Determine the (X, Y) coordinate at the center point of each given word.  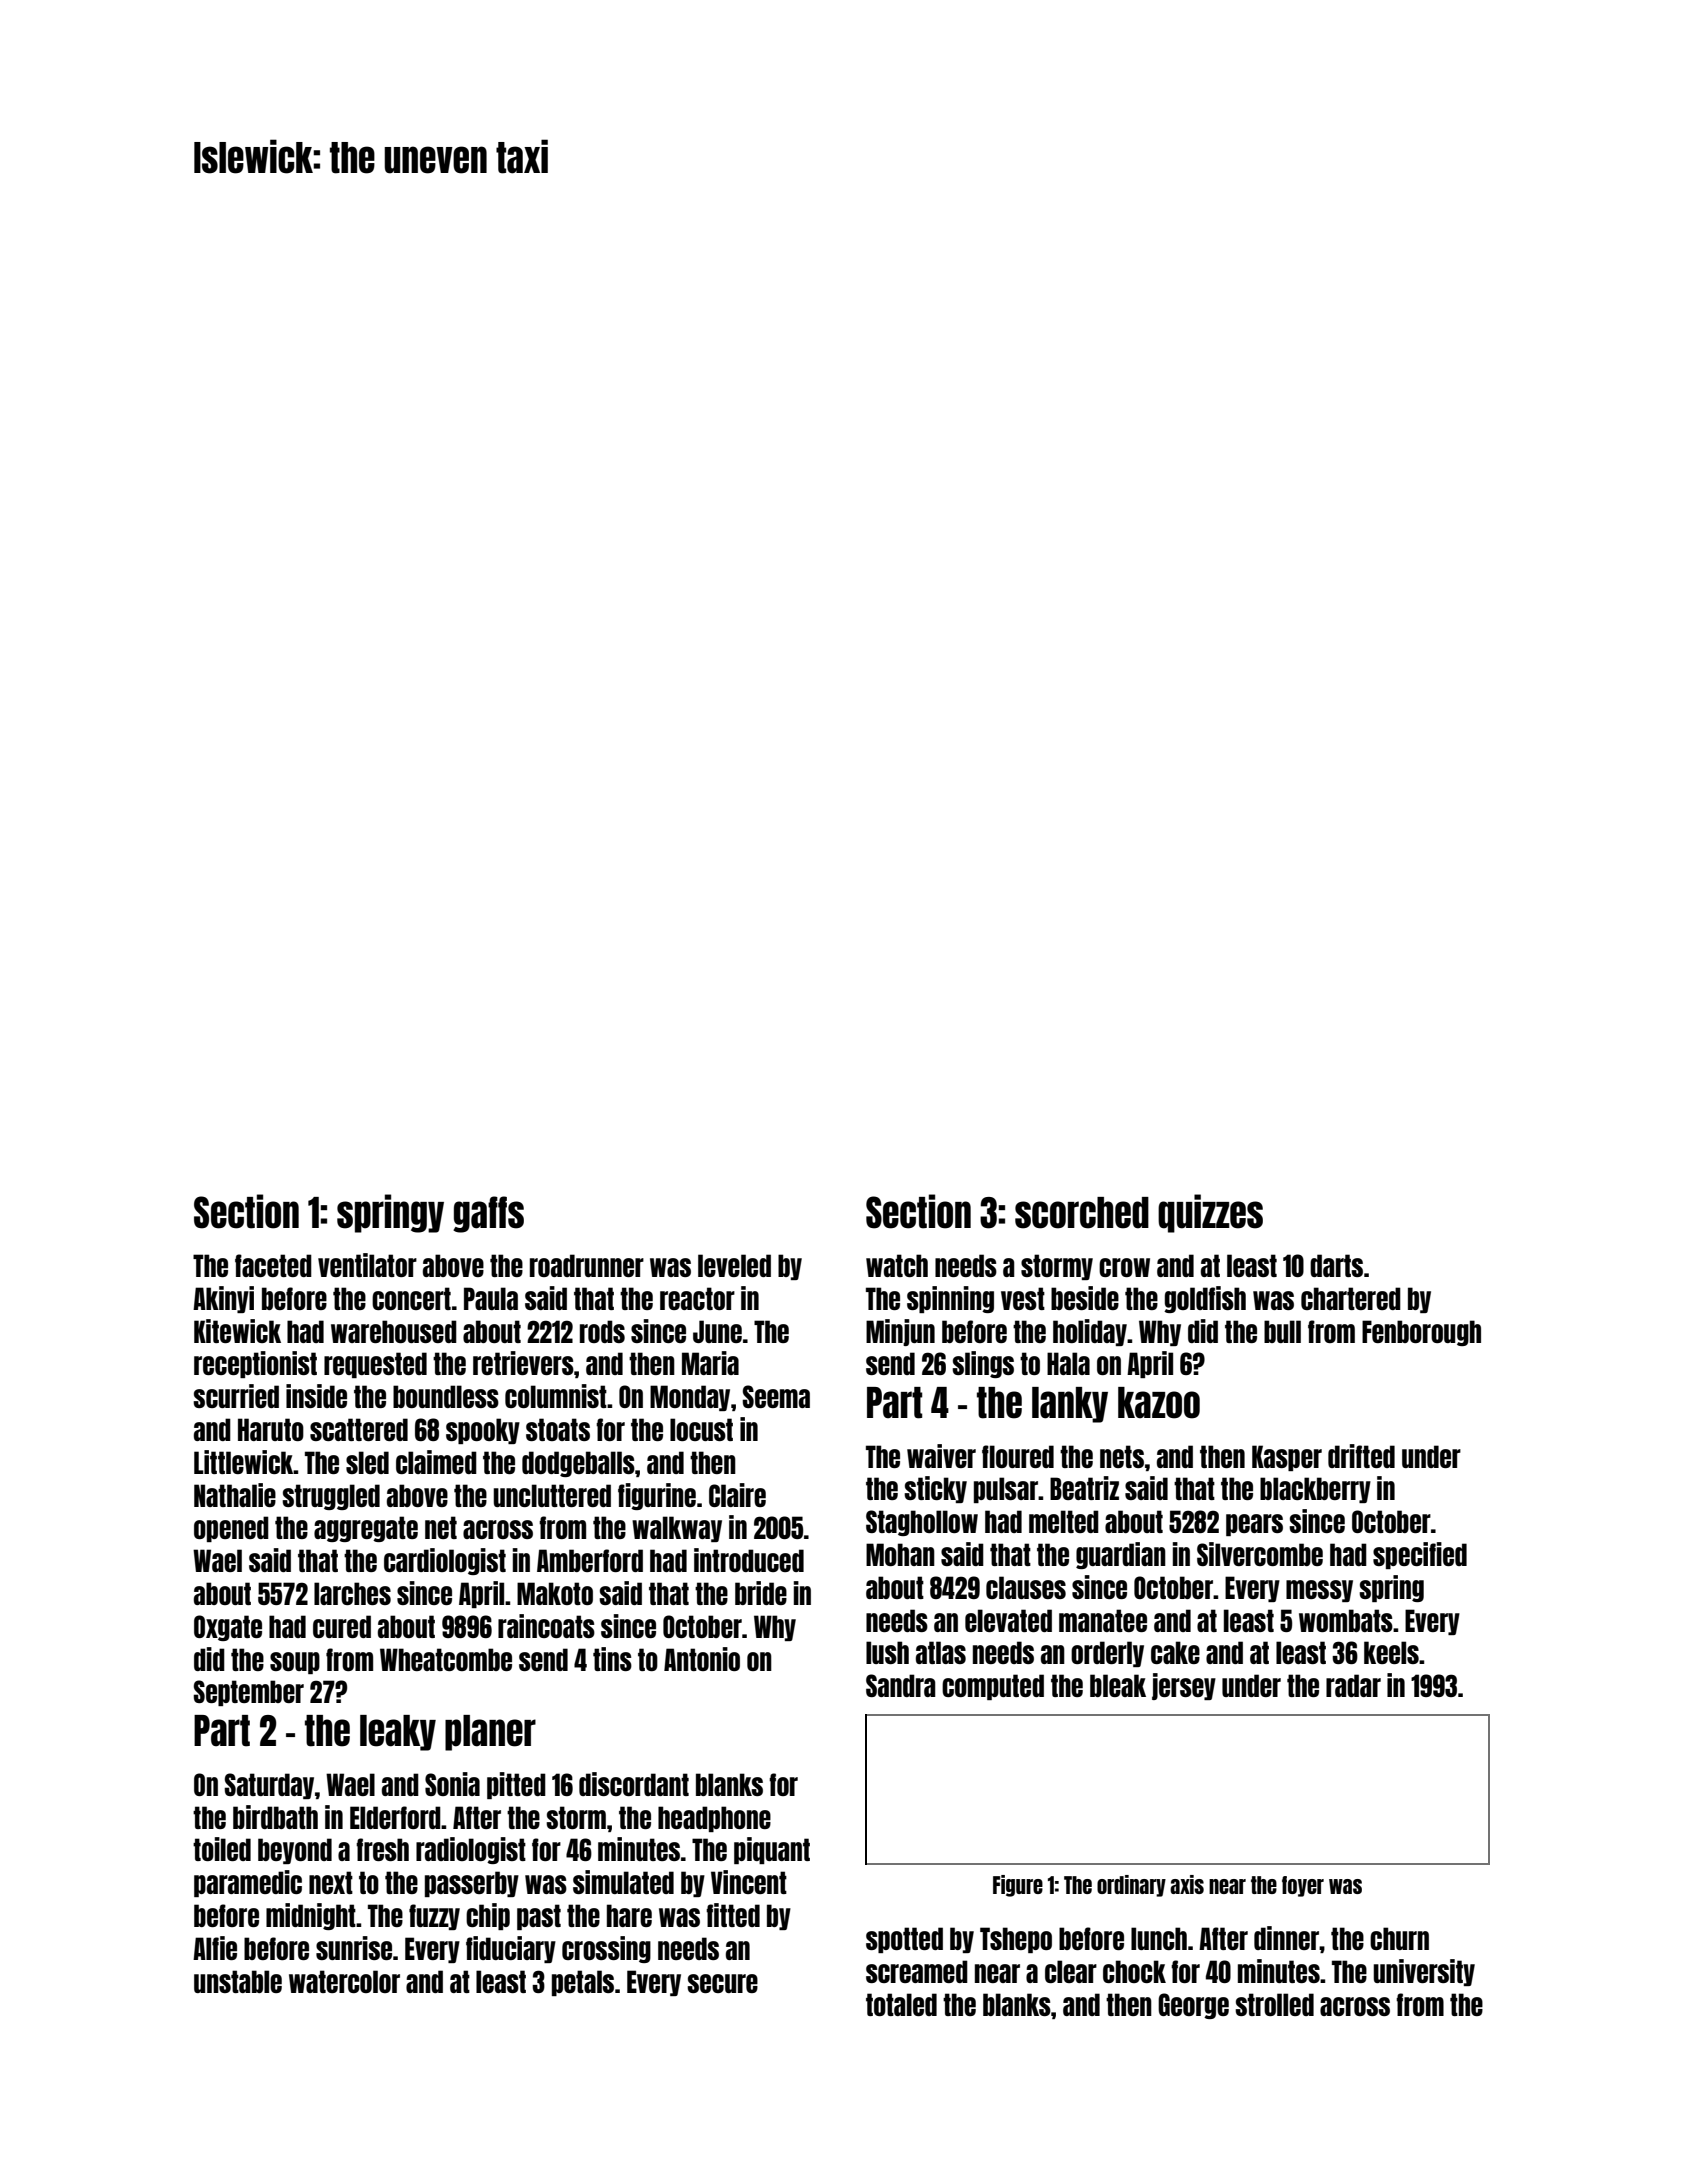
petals (583, 1983)
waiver (941, 1456)
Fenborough (1421, 1333)
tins (612, 1659)
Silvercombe (1260, 1554)
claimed (436, 1462)
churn (1399, 1938)
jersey (1184, 1686)
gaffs (488, 1214)
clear (1071, 1971)
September (248, 1693)
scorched (1082, 1213)
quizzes (1210, 1213)
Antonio (702, 1659)
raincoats (546, 1626)
